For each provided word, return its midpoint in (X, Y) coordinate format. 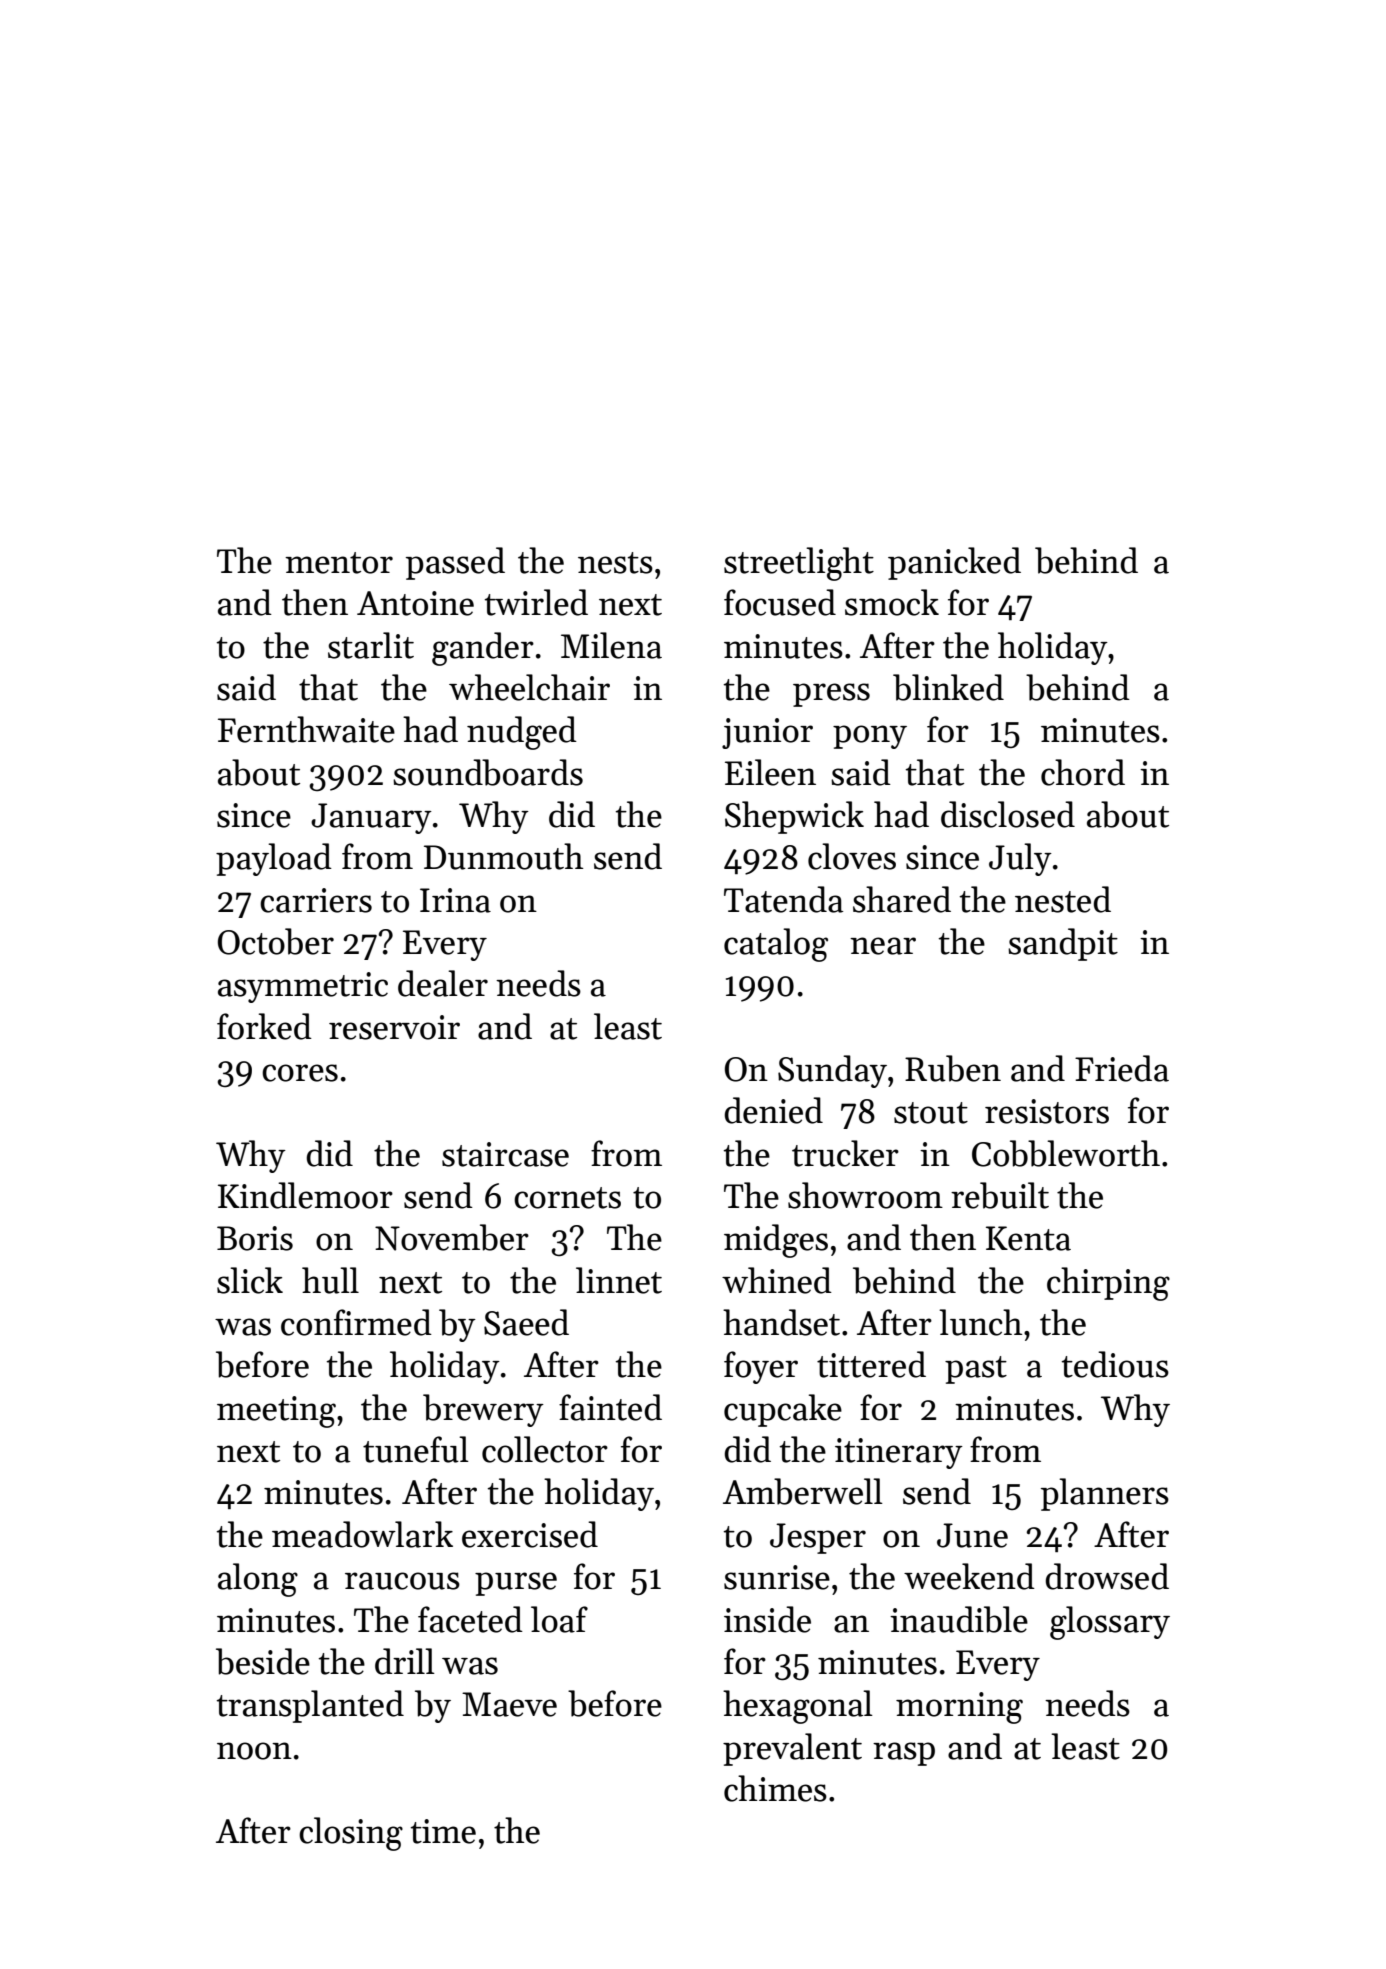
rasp (904, 1754)
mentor (339, 563)
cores (300, 1073)
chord (1083, 772)
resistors (1047, 1111)
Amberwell (803, 1491)
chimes (775, 1788)
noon (254, 1751)
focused (780, 602)
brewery (483, 1410)
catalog (776, 945)
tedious (1115, 1364)
